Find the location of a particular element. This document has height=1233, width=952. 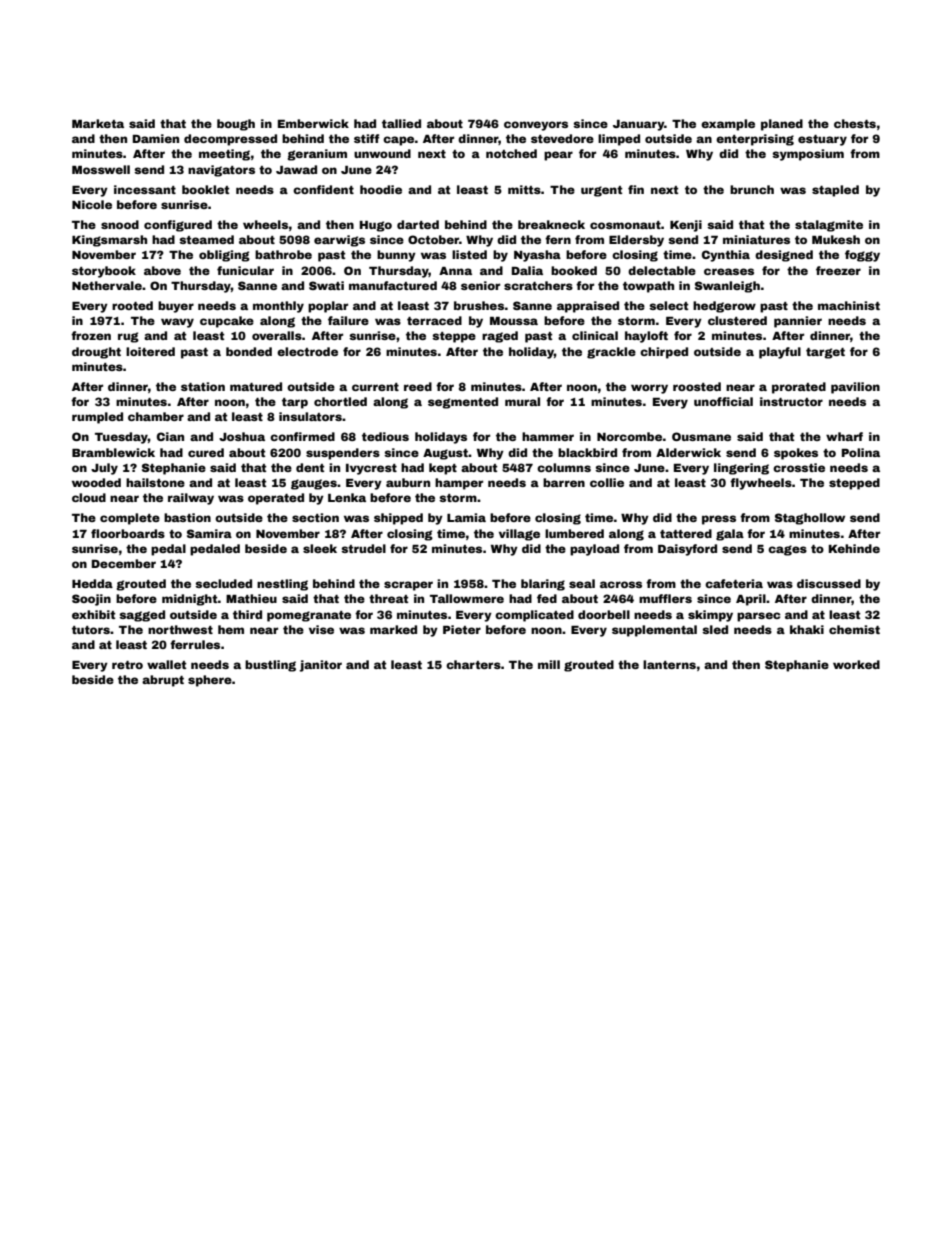

Marketa is located at coordinates (98, 123).
